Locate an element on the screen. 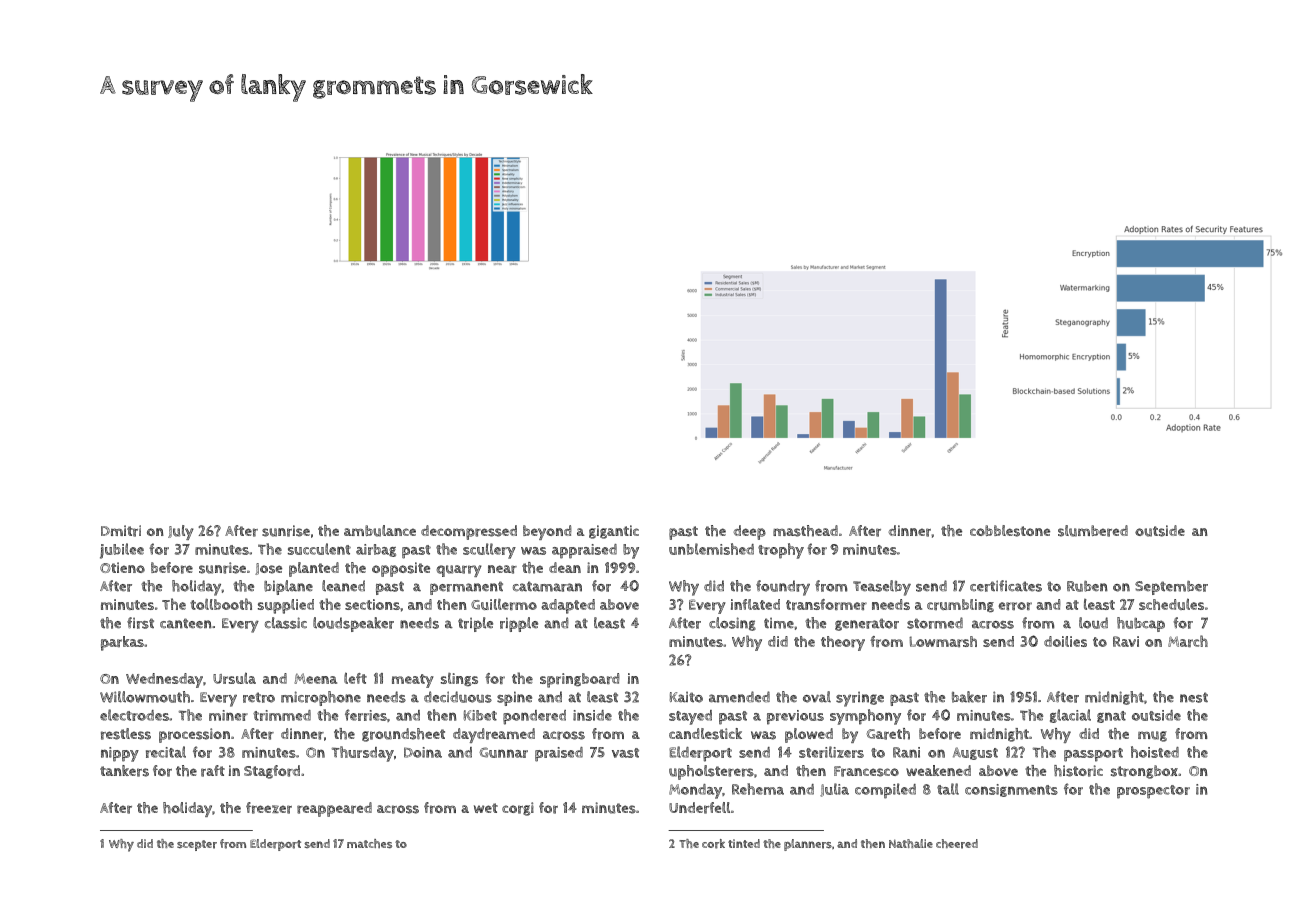 This screenshot has width=1308, height=924. first is located at coordinates (140, 623).
